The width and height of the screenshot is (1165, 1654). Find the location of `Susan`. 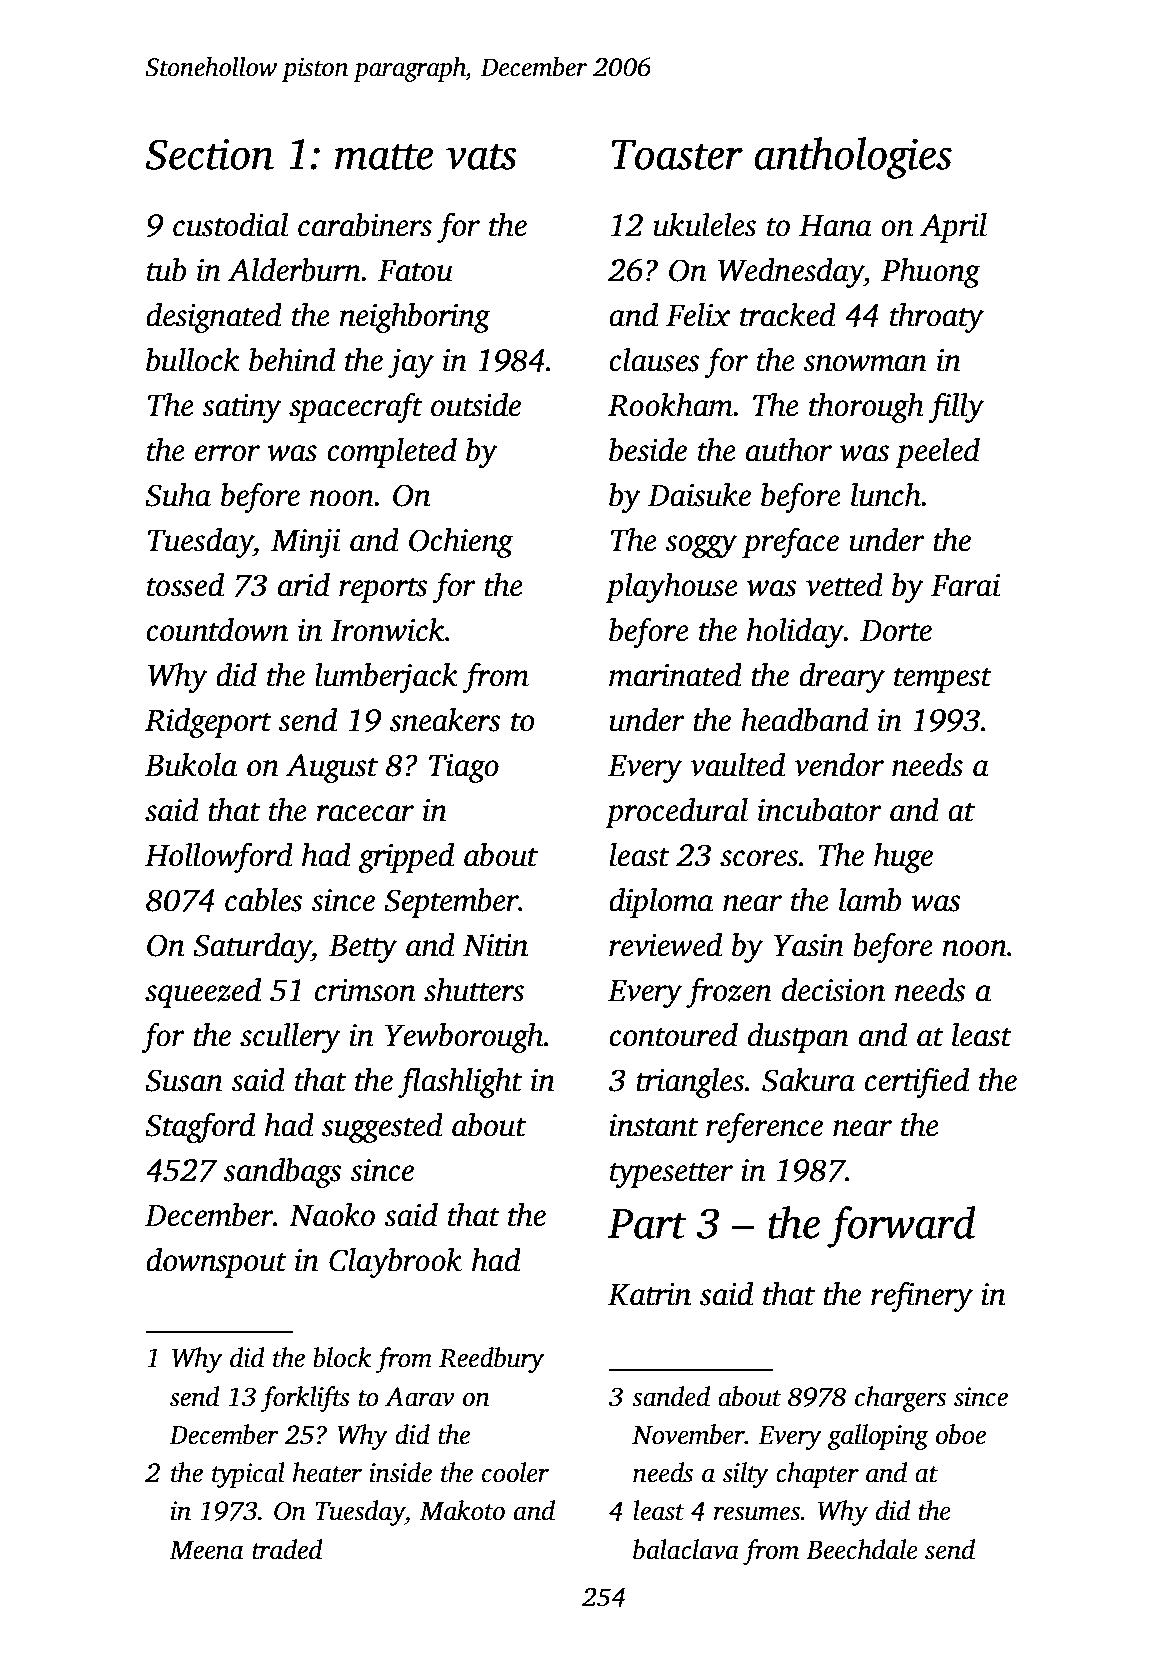

Susan is located at coordinates (184, 1080).
